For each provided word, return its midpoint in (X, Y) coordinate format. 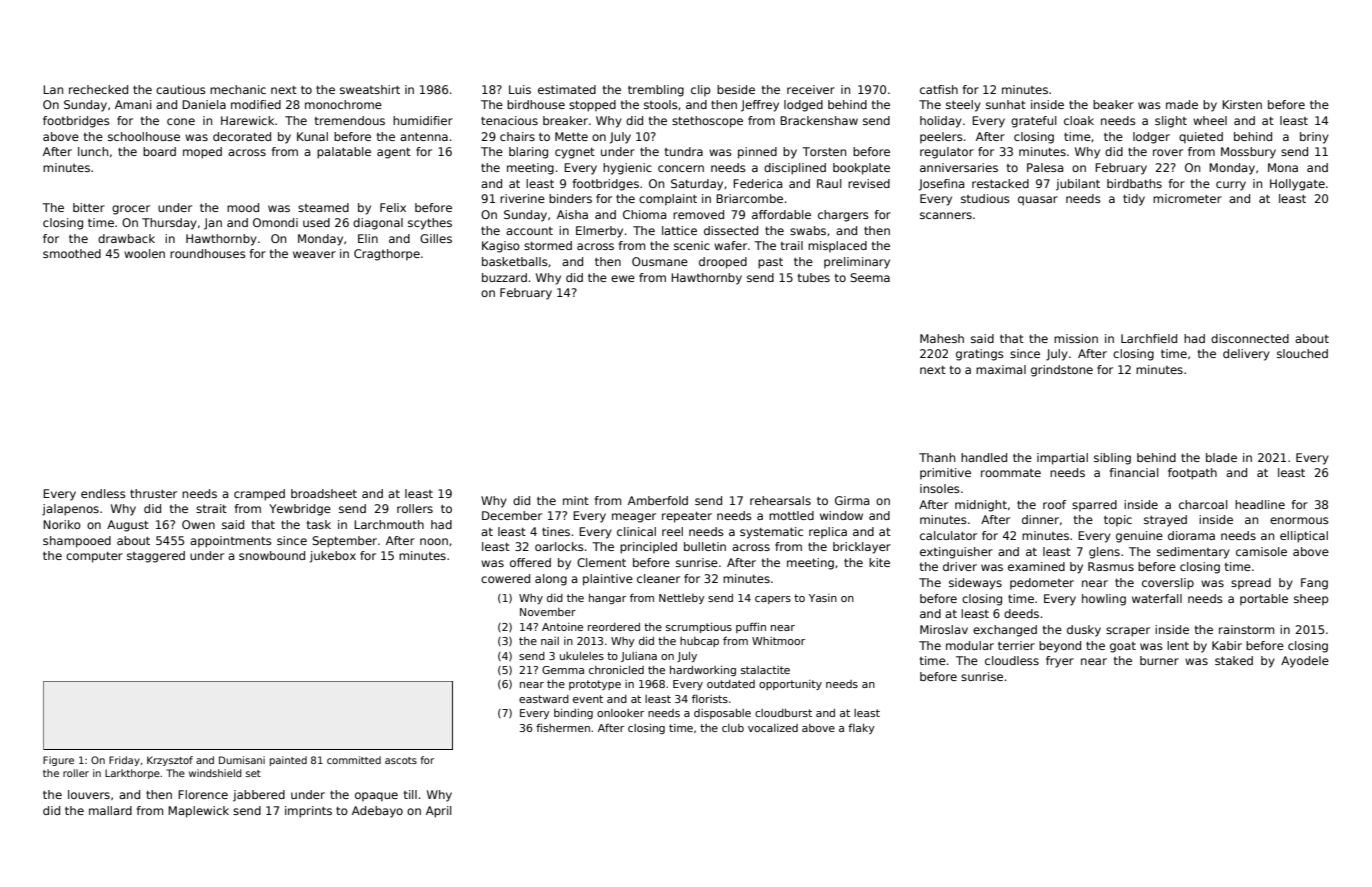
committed (354, 760)
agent (394, 153)
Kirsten (1242, 104)
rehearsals (780, 500)
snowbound (272, 555)
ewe (623, 278)
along (551, 580)
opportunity (790, 685)
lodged (803, 106)
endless (103, 493)
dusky (1084, 631)
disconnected (1250, 338)
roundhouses (208, 253)
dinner (1040, 519)
